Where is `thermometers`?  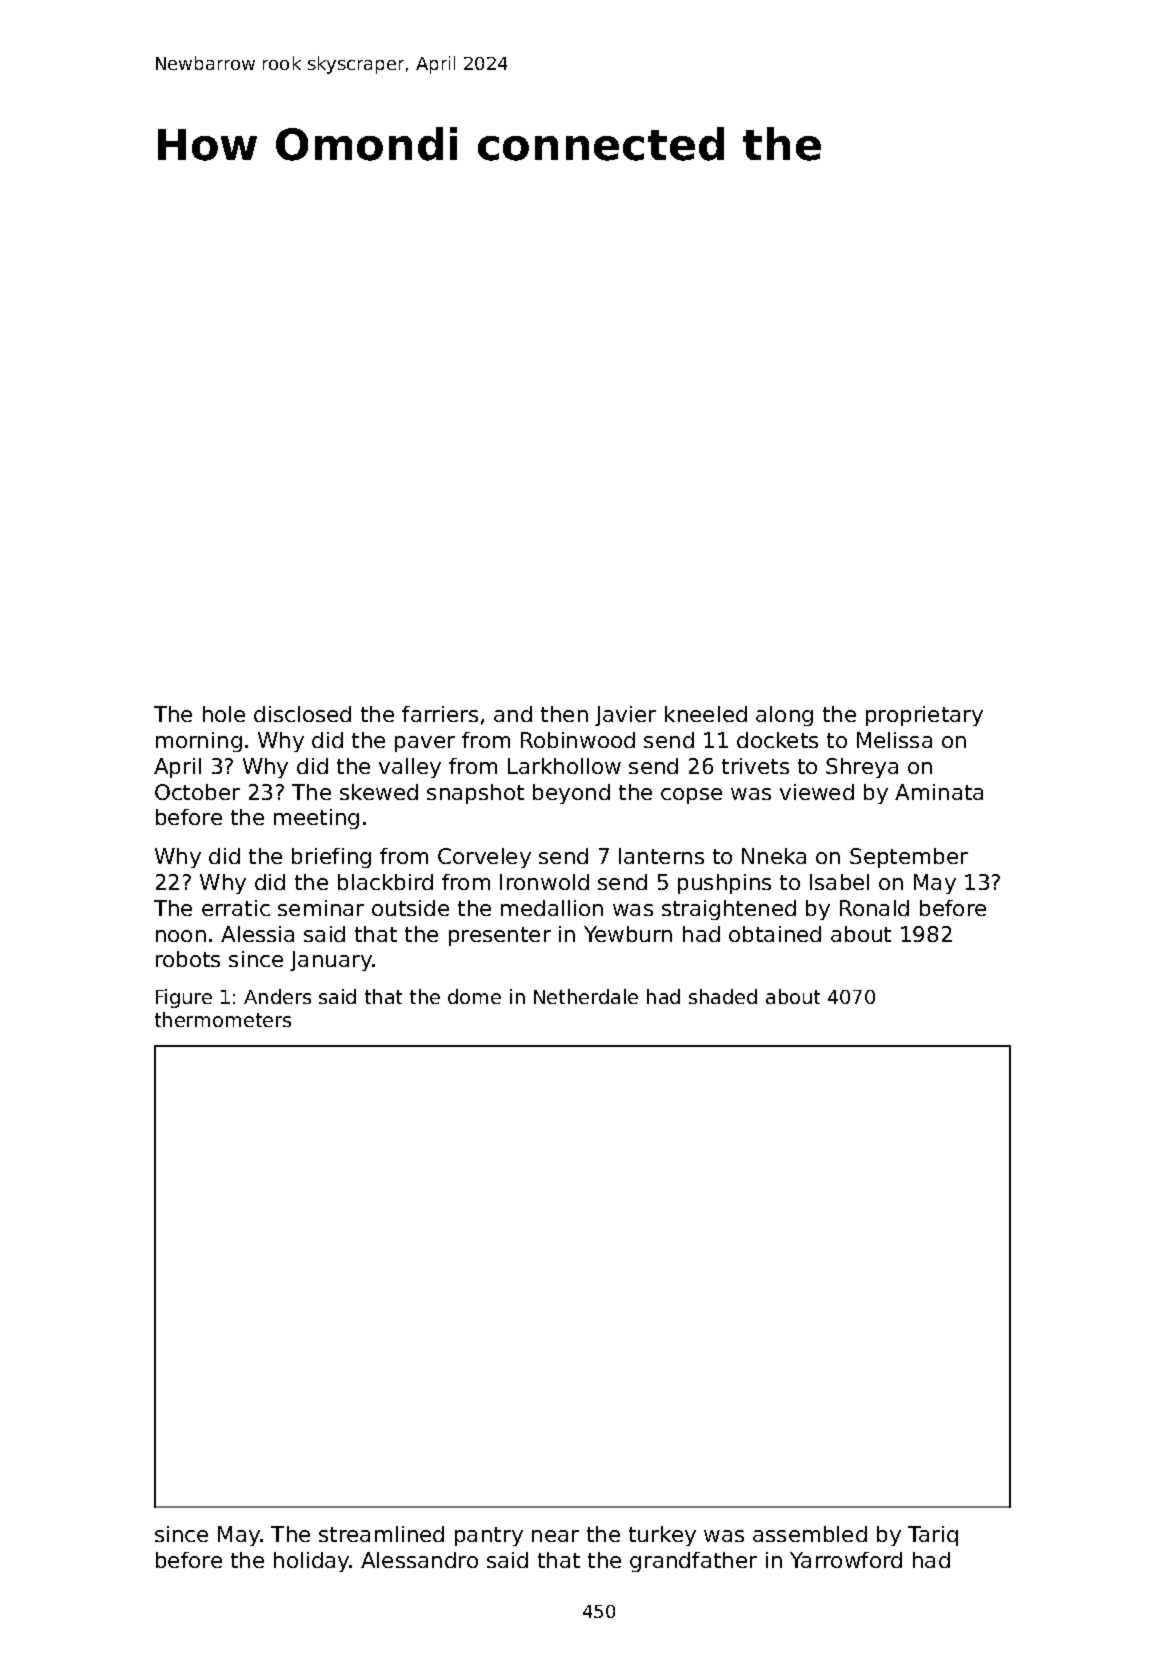 thermometers is located at coordinates (223, 1019).
